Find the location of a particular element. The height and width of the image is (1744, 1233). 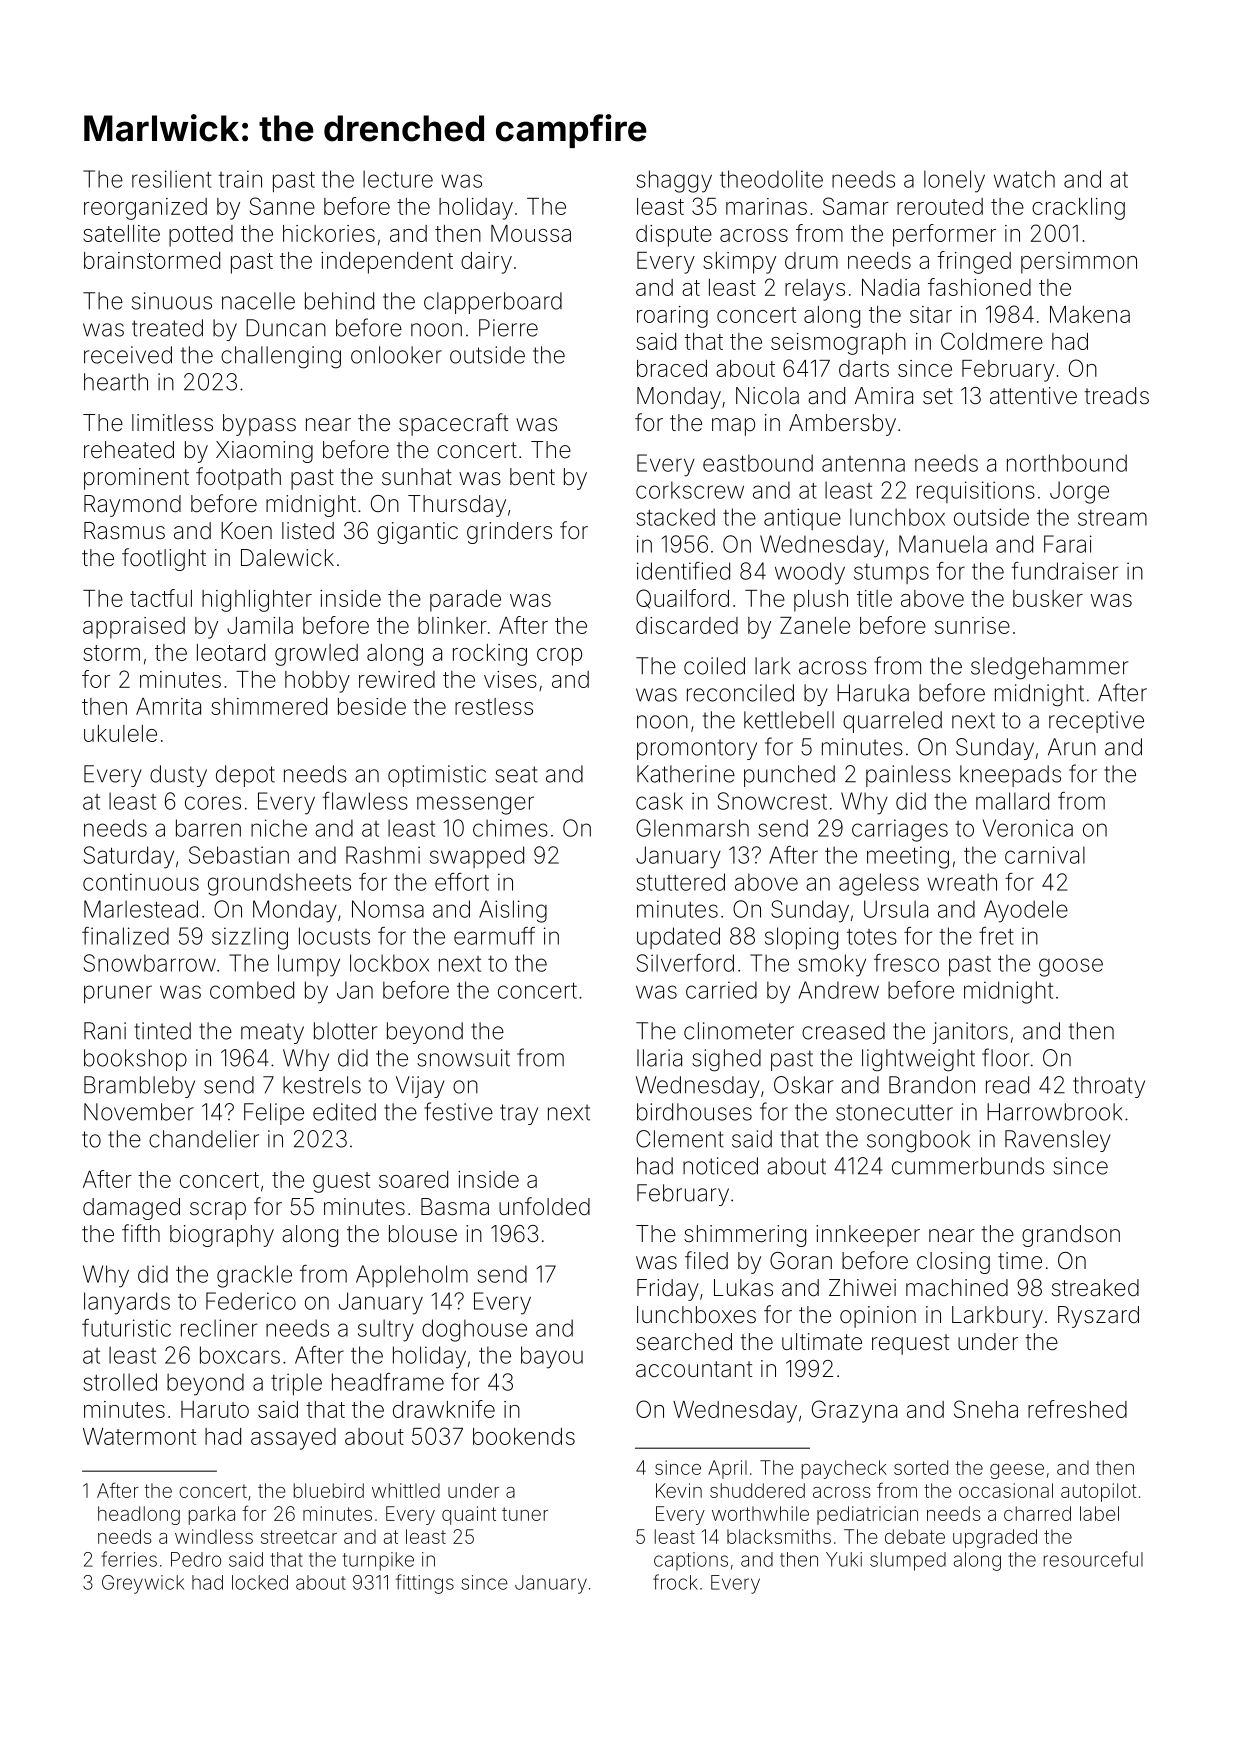

received is located at coordinates (128, 355).
